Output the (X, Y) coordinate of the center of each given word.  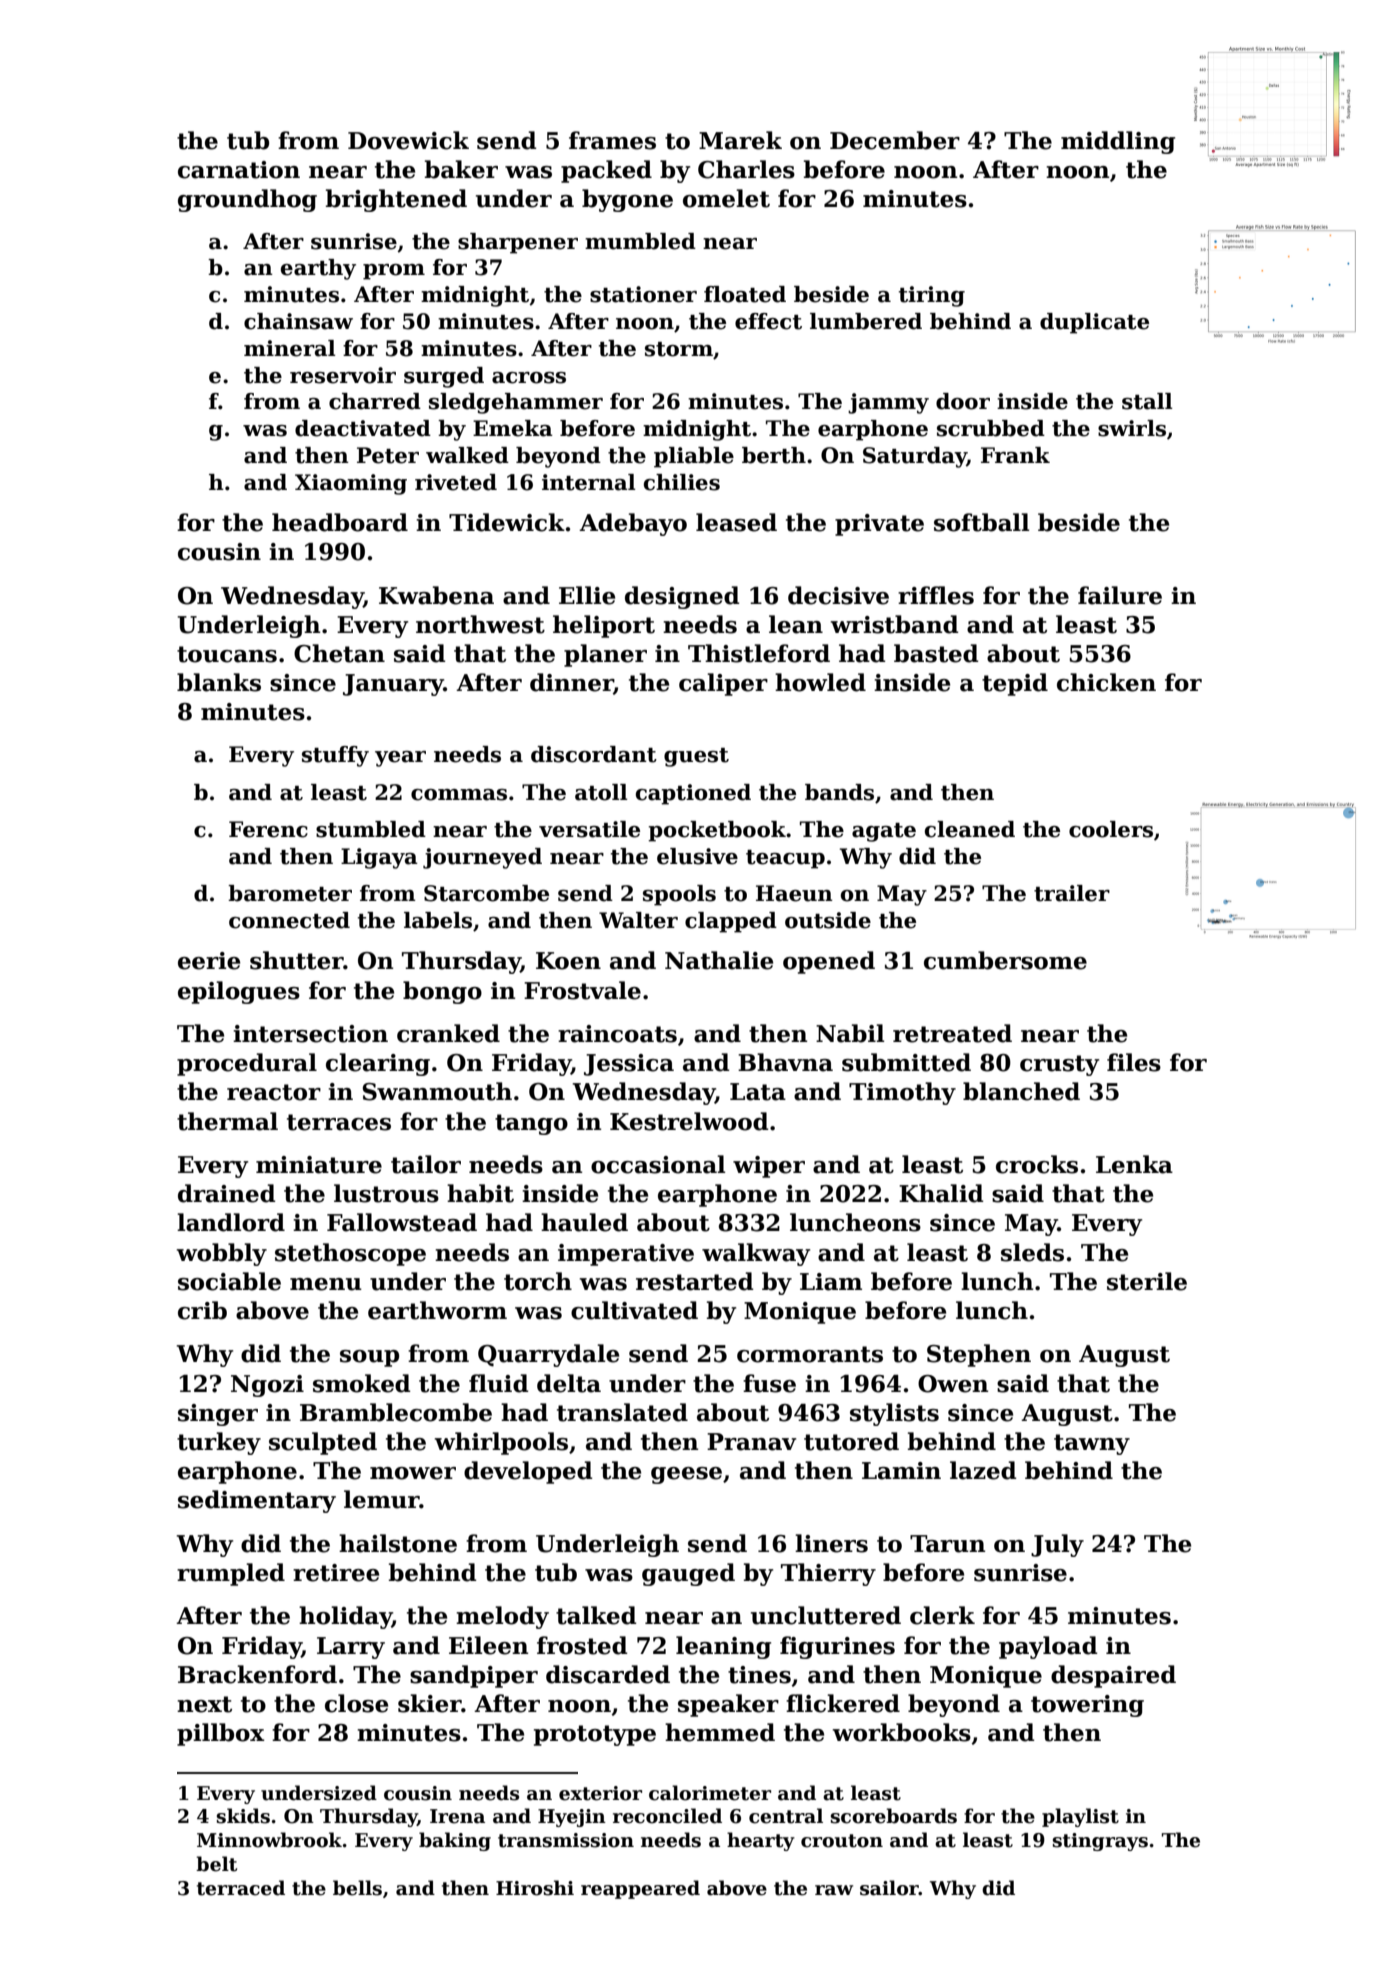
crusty (1059, 1065)
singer (218, 1415)
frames (612, 140)
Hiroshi (535, 1888)
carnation (239, 170)
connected (289, 920)
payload (1048, 1647)
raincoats (617, 1034)
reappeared (640, 1889)
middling (1118, 142)
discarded (608, 1674)
